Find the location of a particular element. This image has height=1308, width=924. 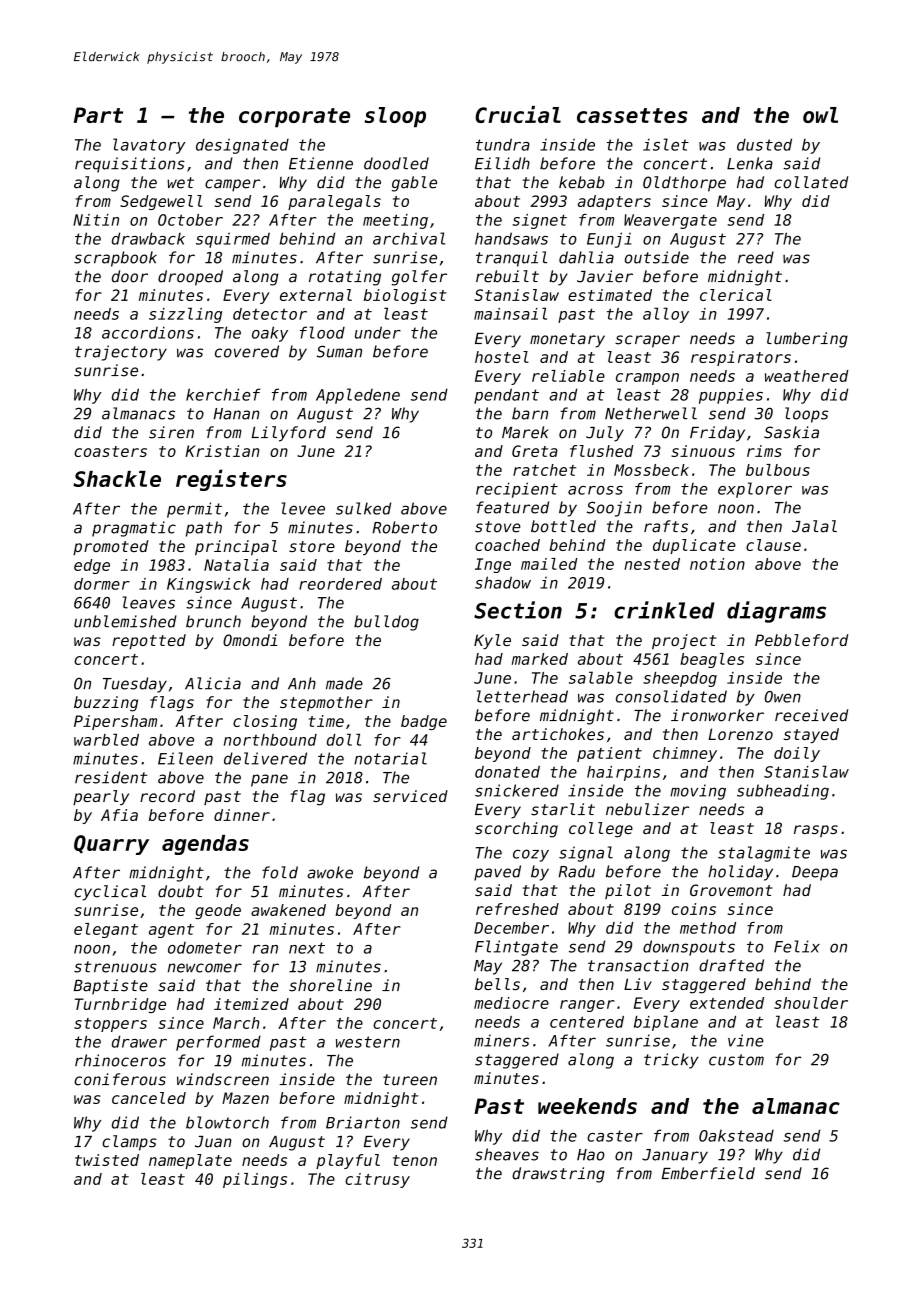

hostel is located at coordinates (502, 357).
